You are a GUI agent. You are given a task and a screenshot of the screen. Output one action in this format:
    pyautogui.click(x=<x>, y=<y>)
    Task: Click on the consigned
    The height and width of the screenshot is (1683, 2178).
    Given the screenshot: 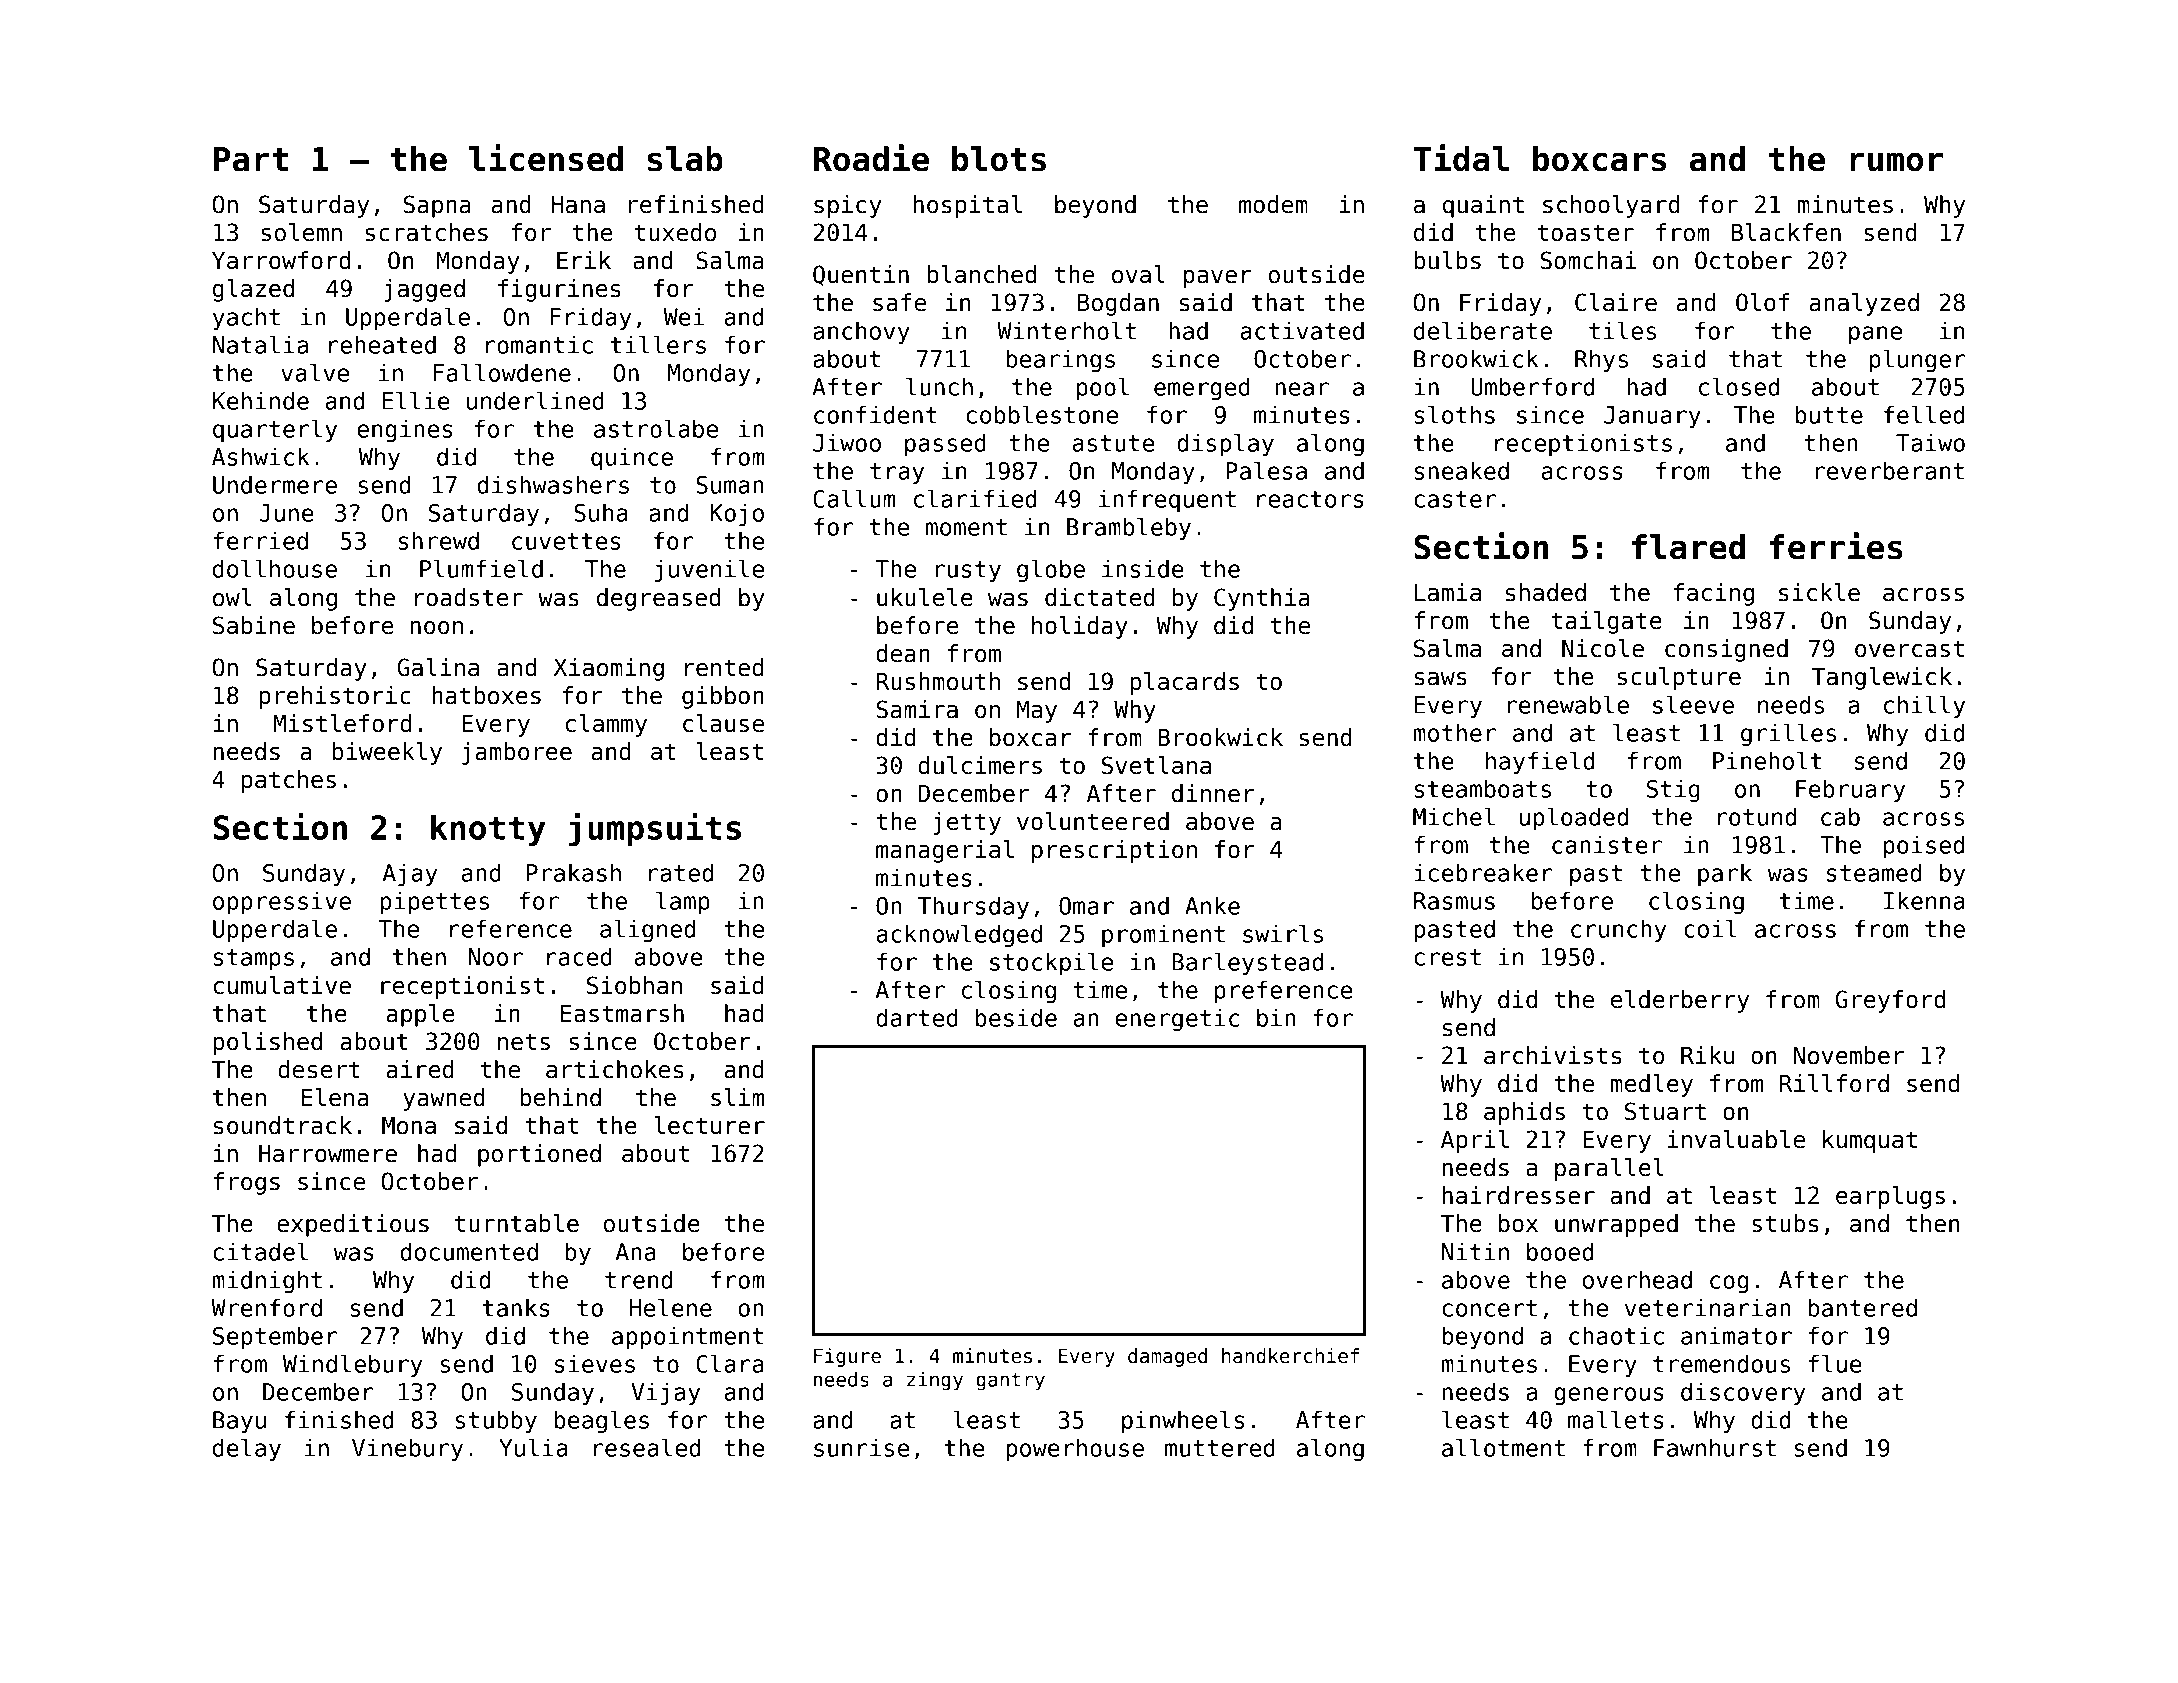 What is the action you would take?
    pyautogui.click(x=1726, y=650)
